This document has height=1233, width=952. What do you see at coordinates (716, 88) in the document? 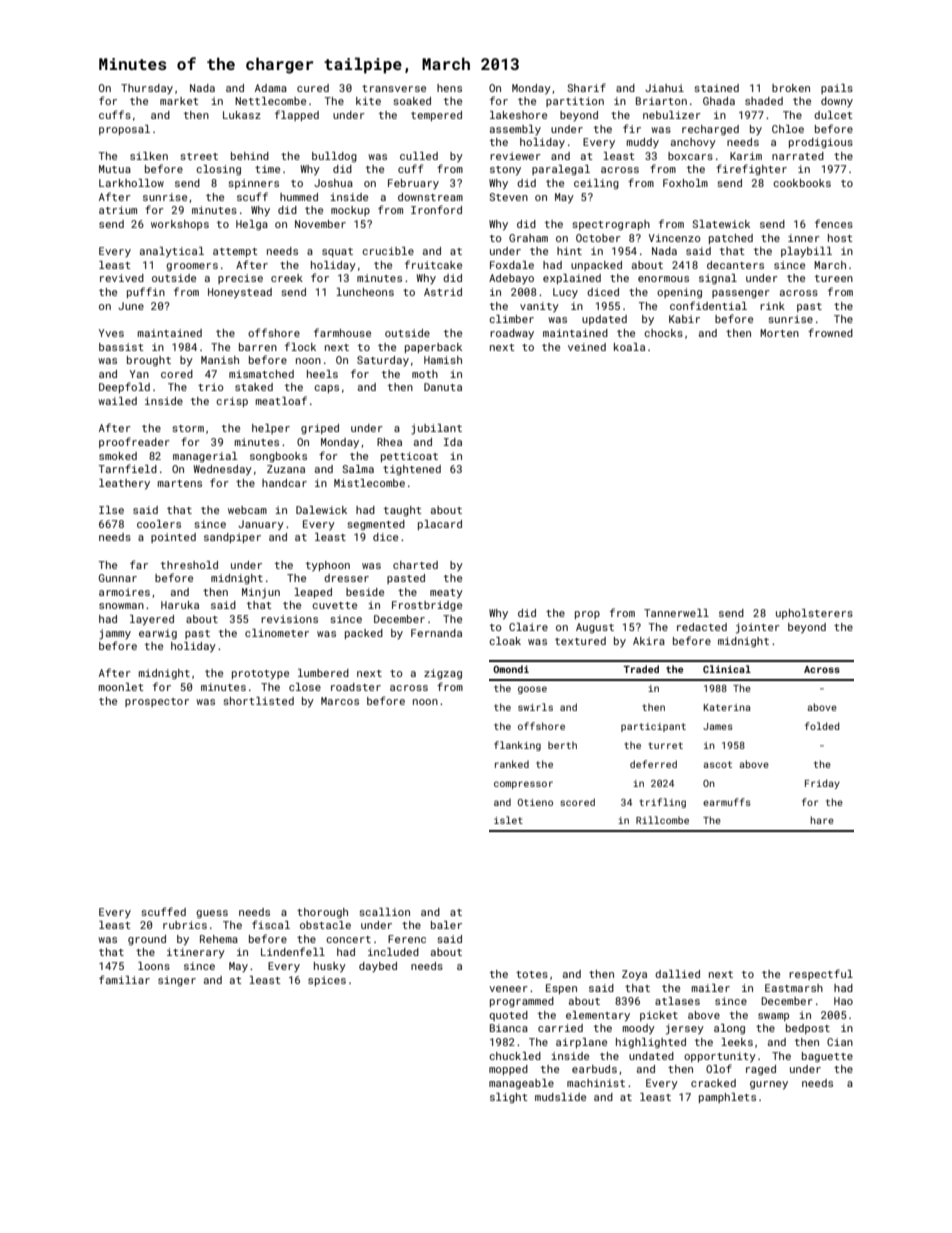
I see `stained` at bounding box center [716, 88].
